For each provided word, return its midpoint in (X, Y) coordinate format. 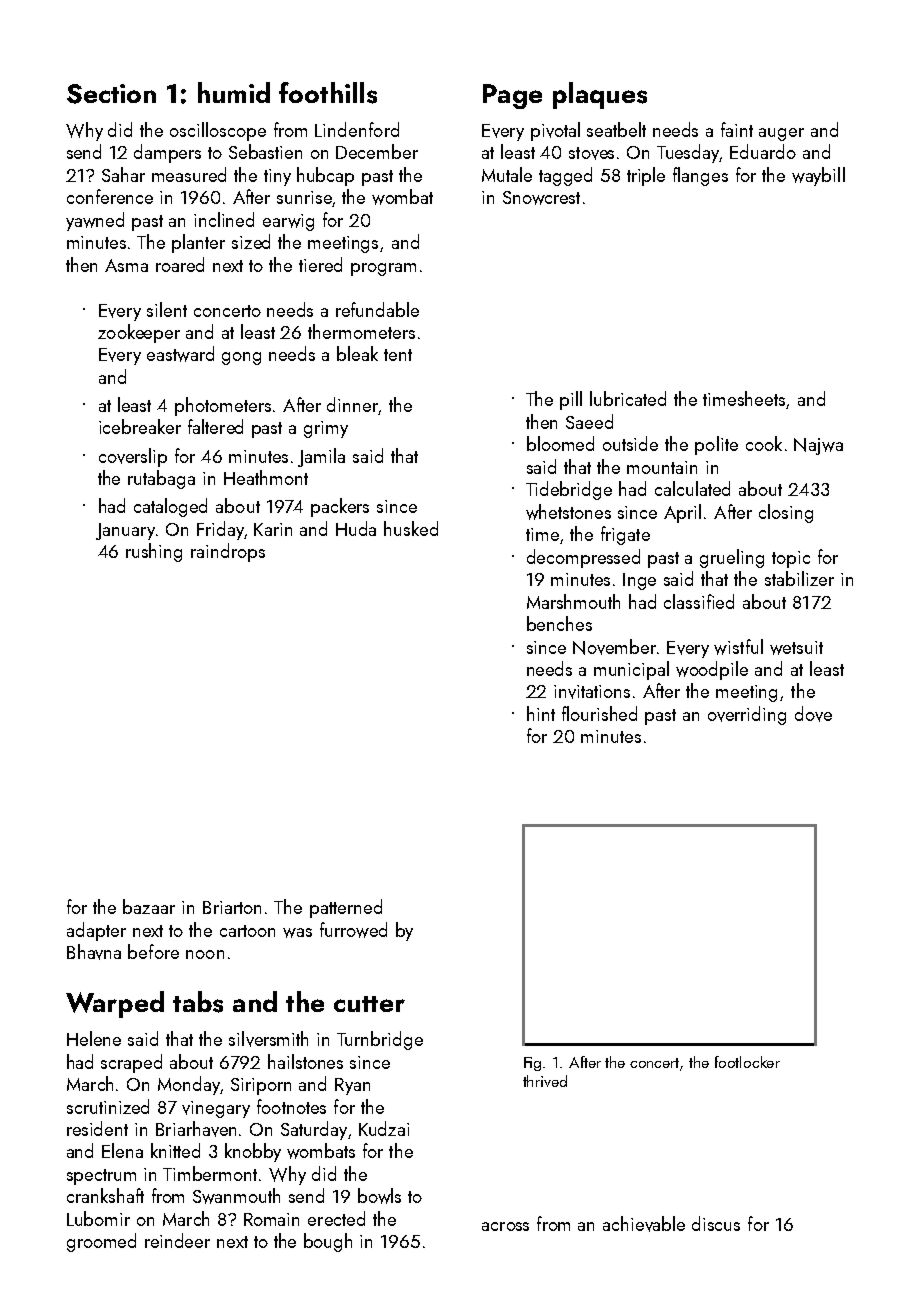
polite (716, 445)
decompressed (583, 558)
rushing (154, 552)
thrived (545, 1081)
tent (398, 355)
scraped (131, 1063)
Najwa (818, 446)
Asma (126, 265)
